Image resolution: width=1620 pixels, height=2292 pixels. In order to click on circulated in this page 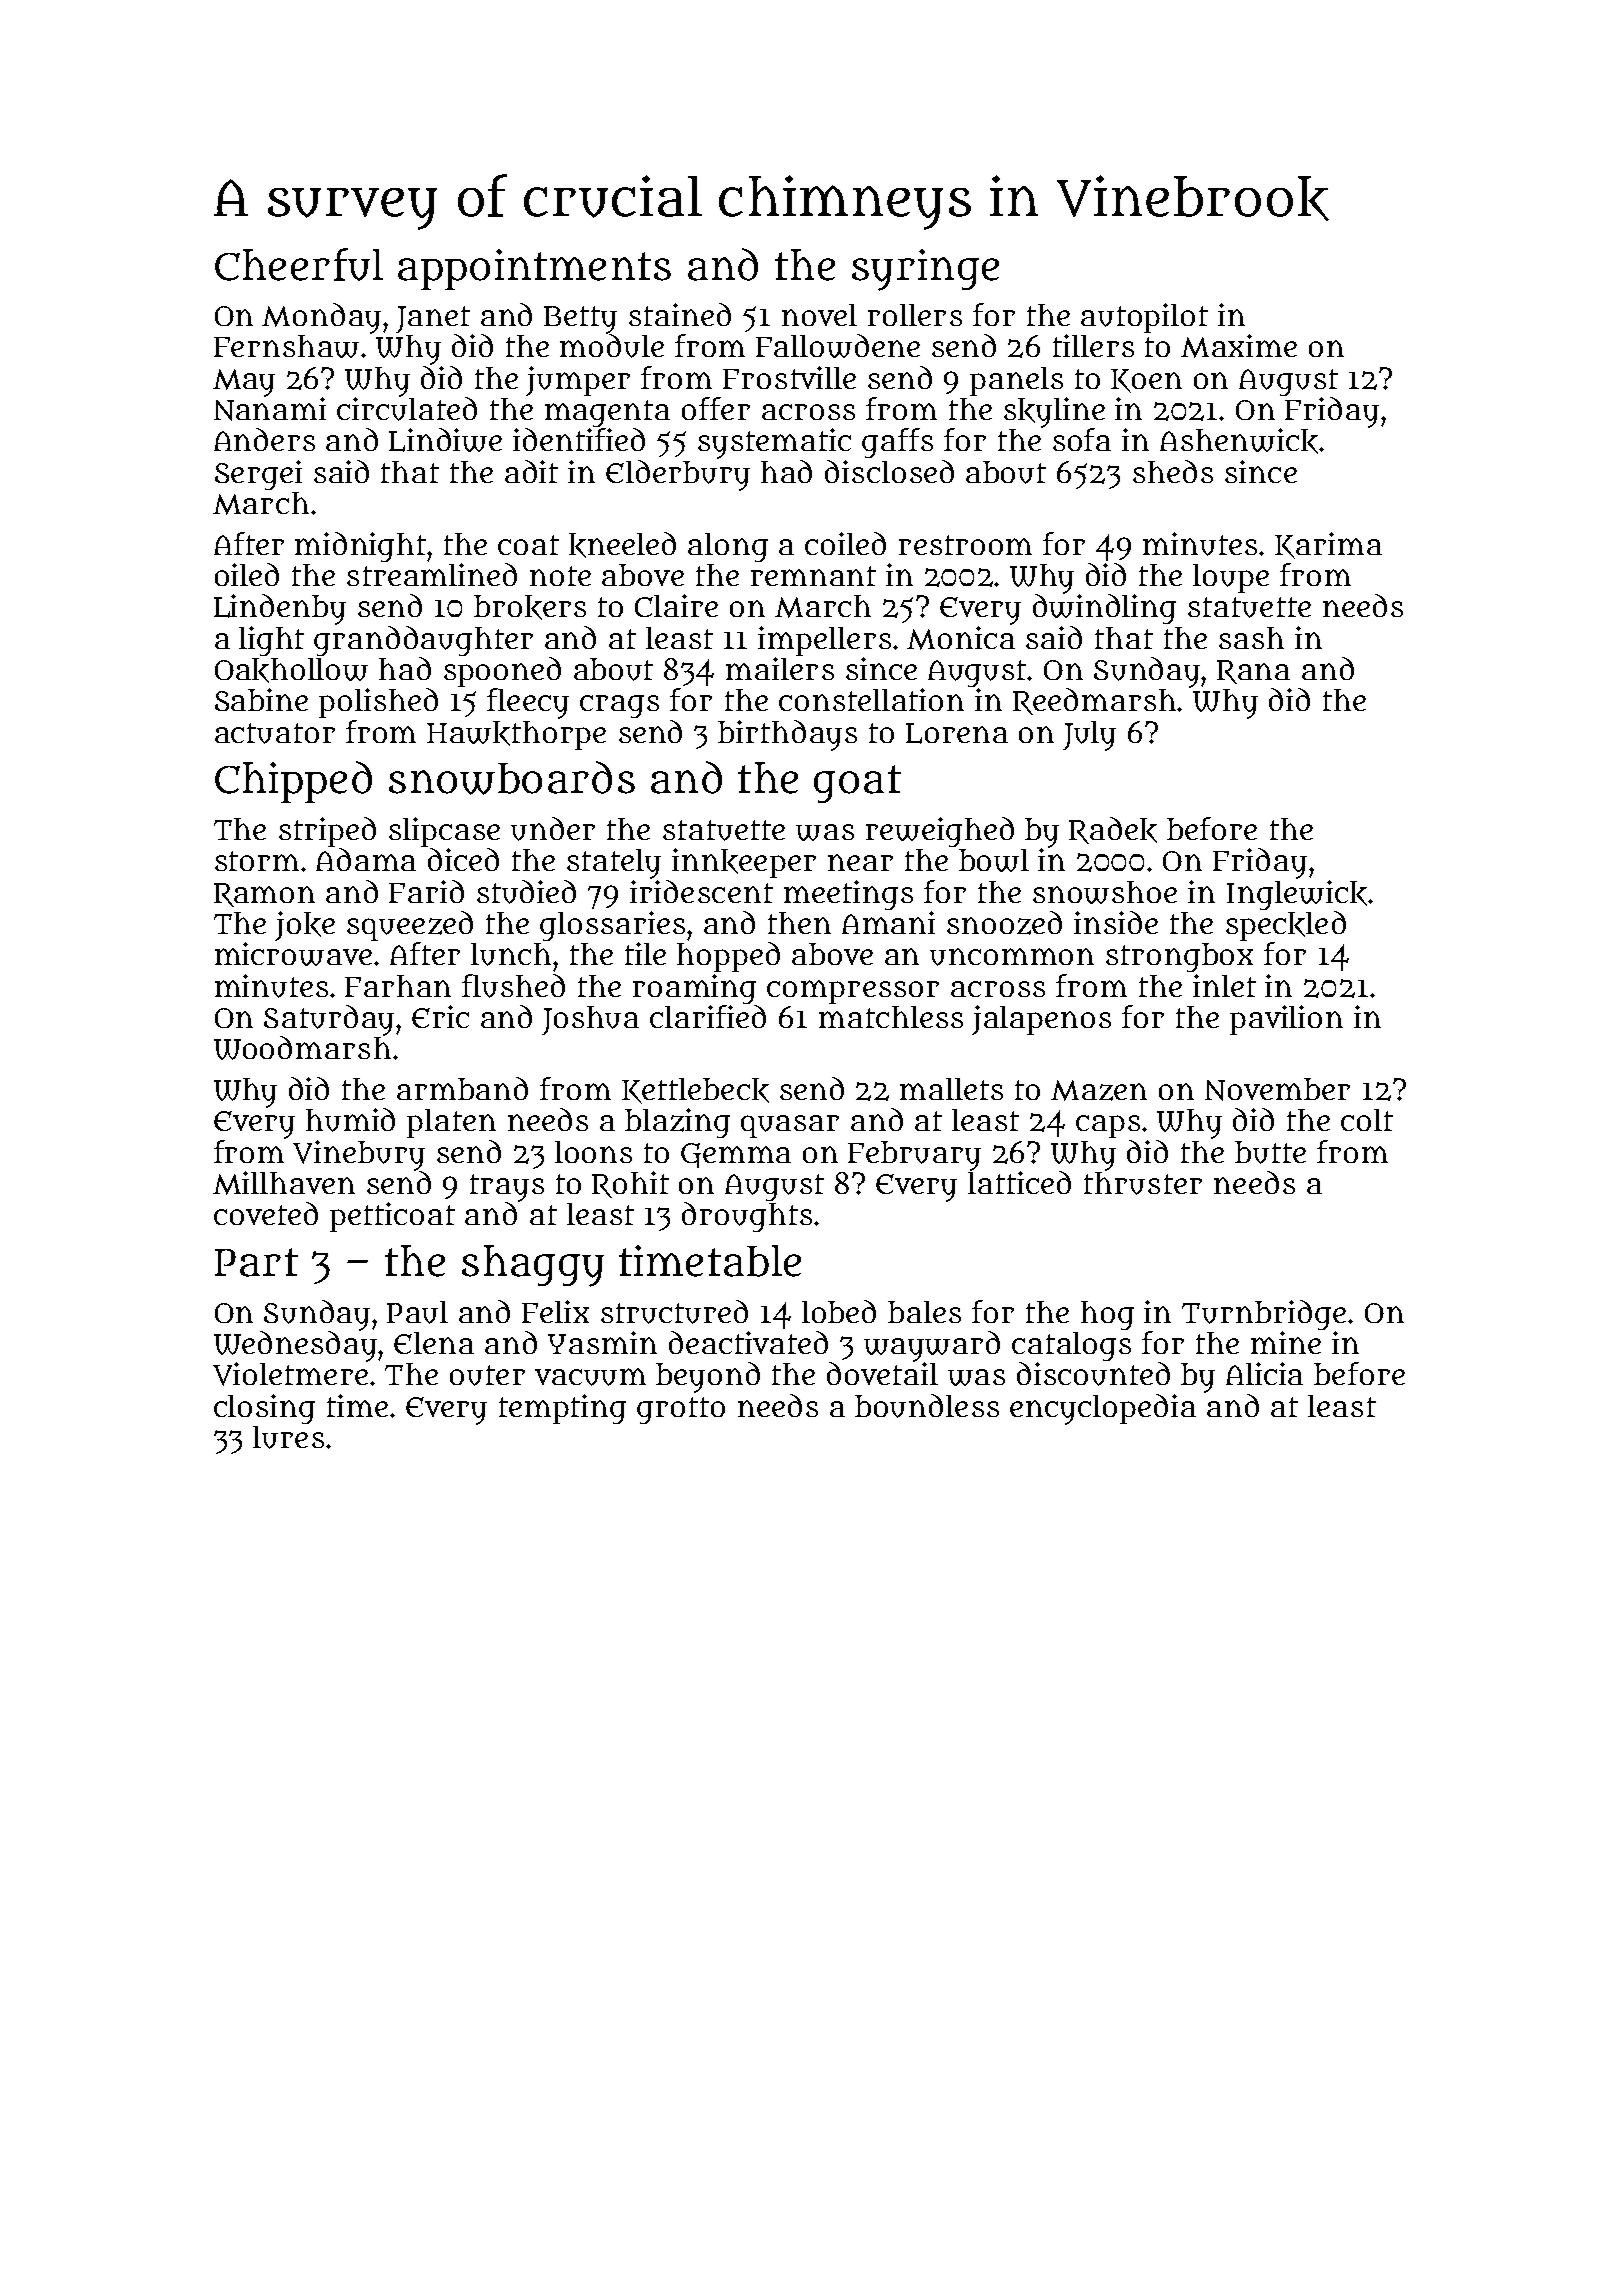, I will do `click(407, 409)`.
